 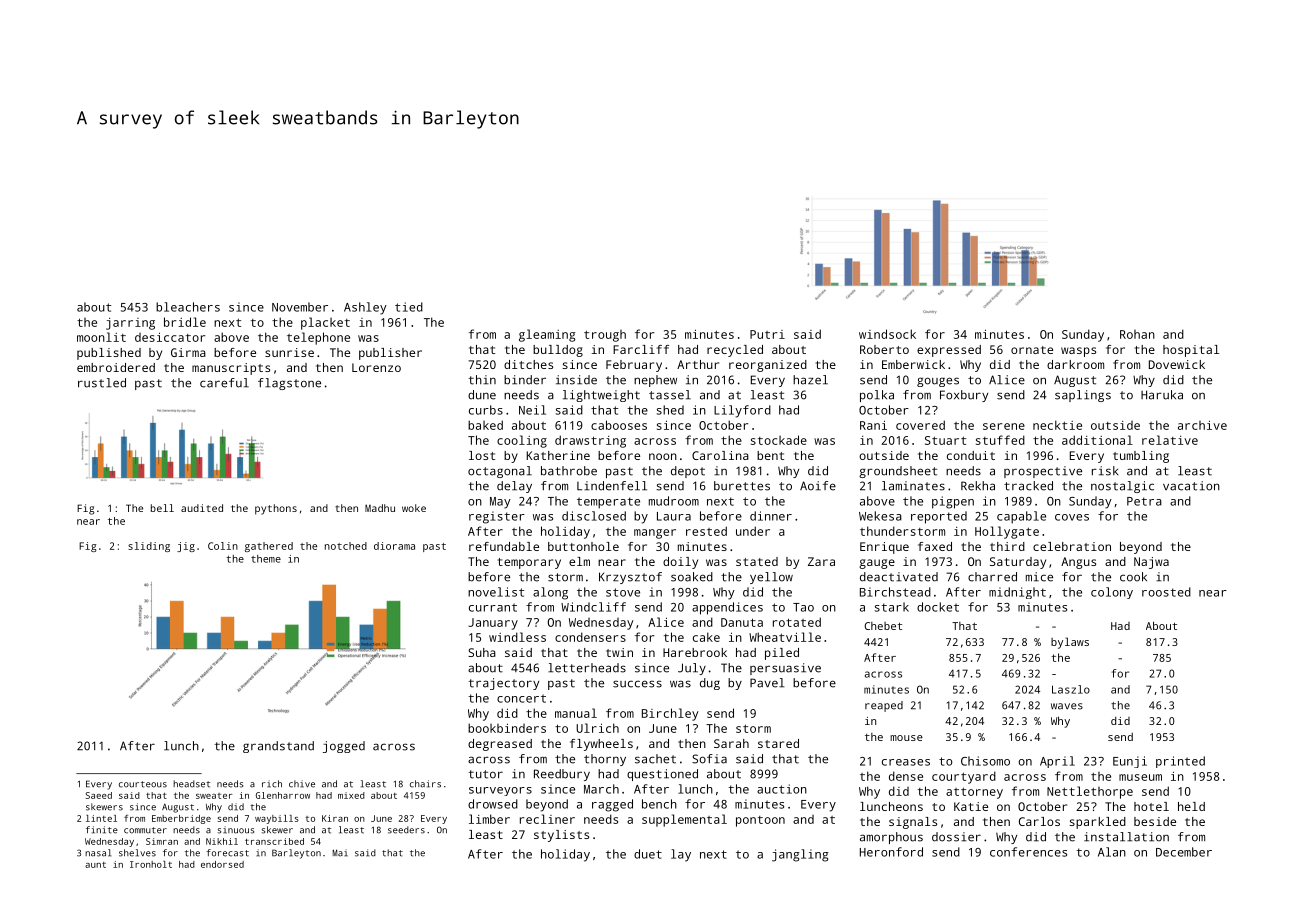 What do you see at coordinates (735, 351) in the document?
I see `recycled` at bounding box center [735, 351].
